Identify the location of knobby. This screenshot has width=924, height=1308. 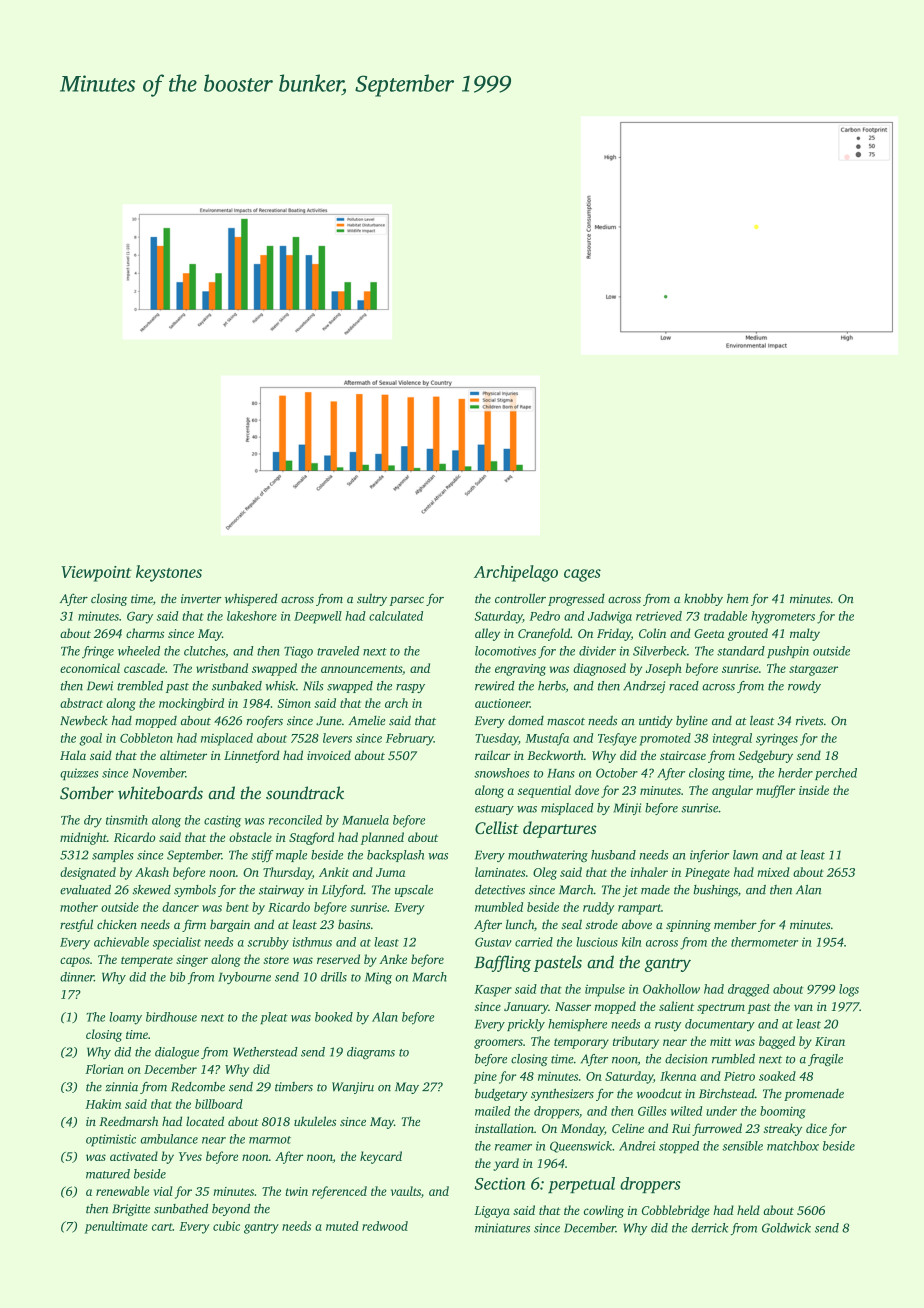
(703, 599).
